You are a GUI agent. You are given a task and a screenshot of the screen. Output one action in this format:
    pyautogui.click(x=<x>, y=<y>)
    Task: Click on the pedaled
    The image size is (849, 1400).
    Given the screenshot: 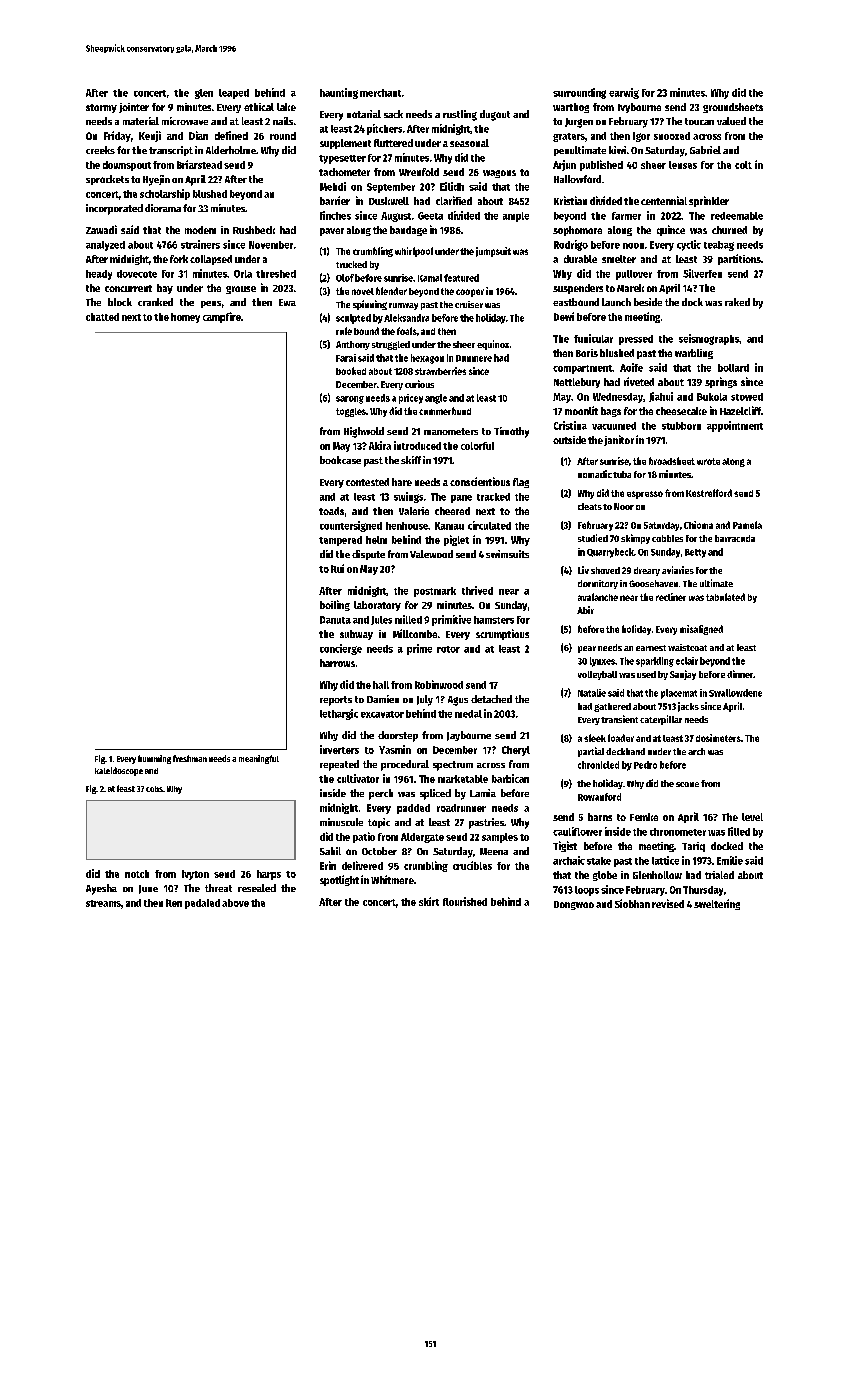 What is the action you would take?
    pyautogui.click(x=202, y=904)
